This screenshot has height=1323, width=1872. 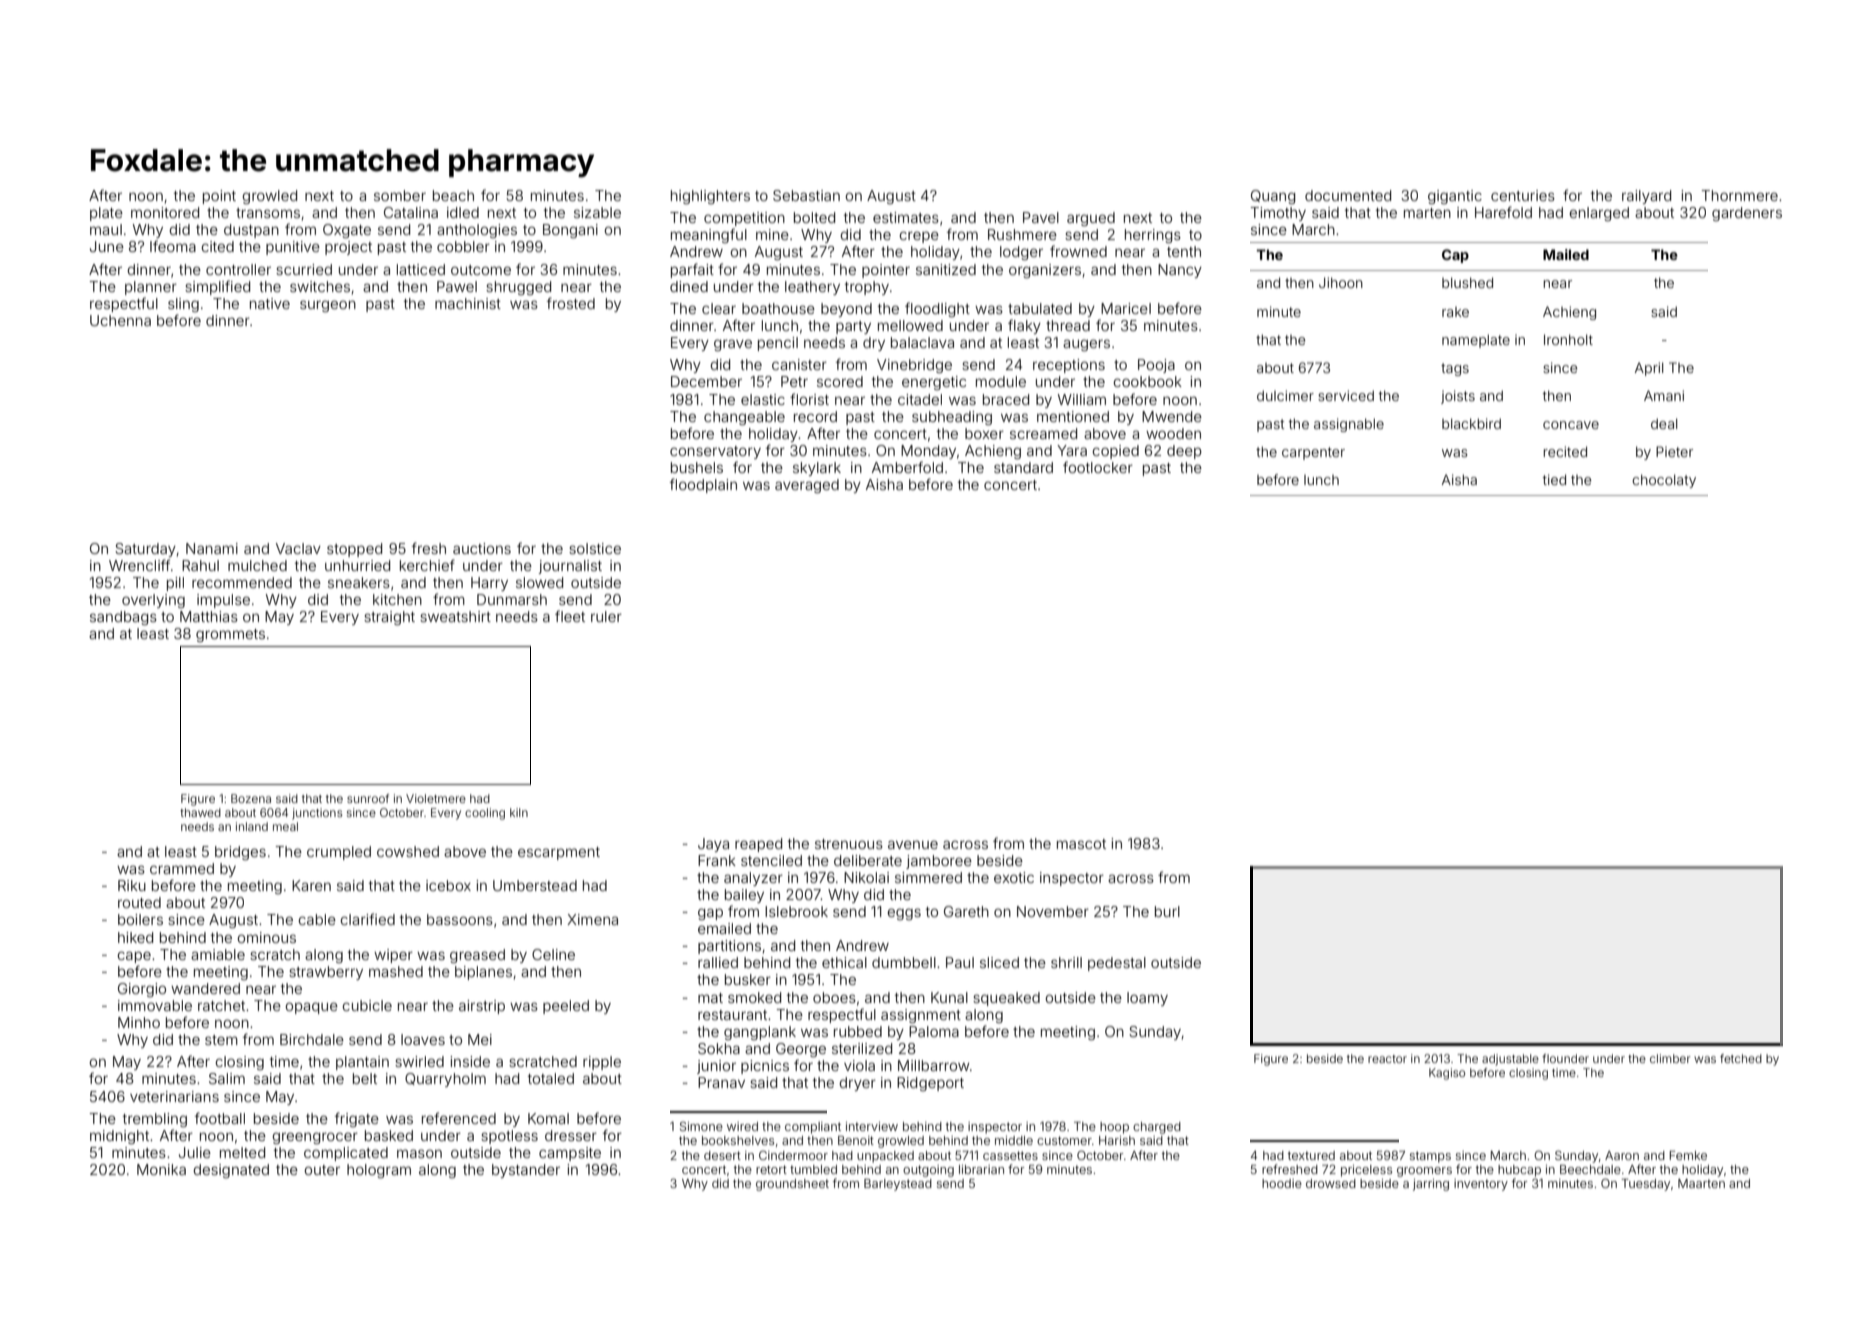 What do you see at coordinates (357, 1119) in the screenshot?
I see `frigate` at bounding box center [357, 1119].
